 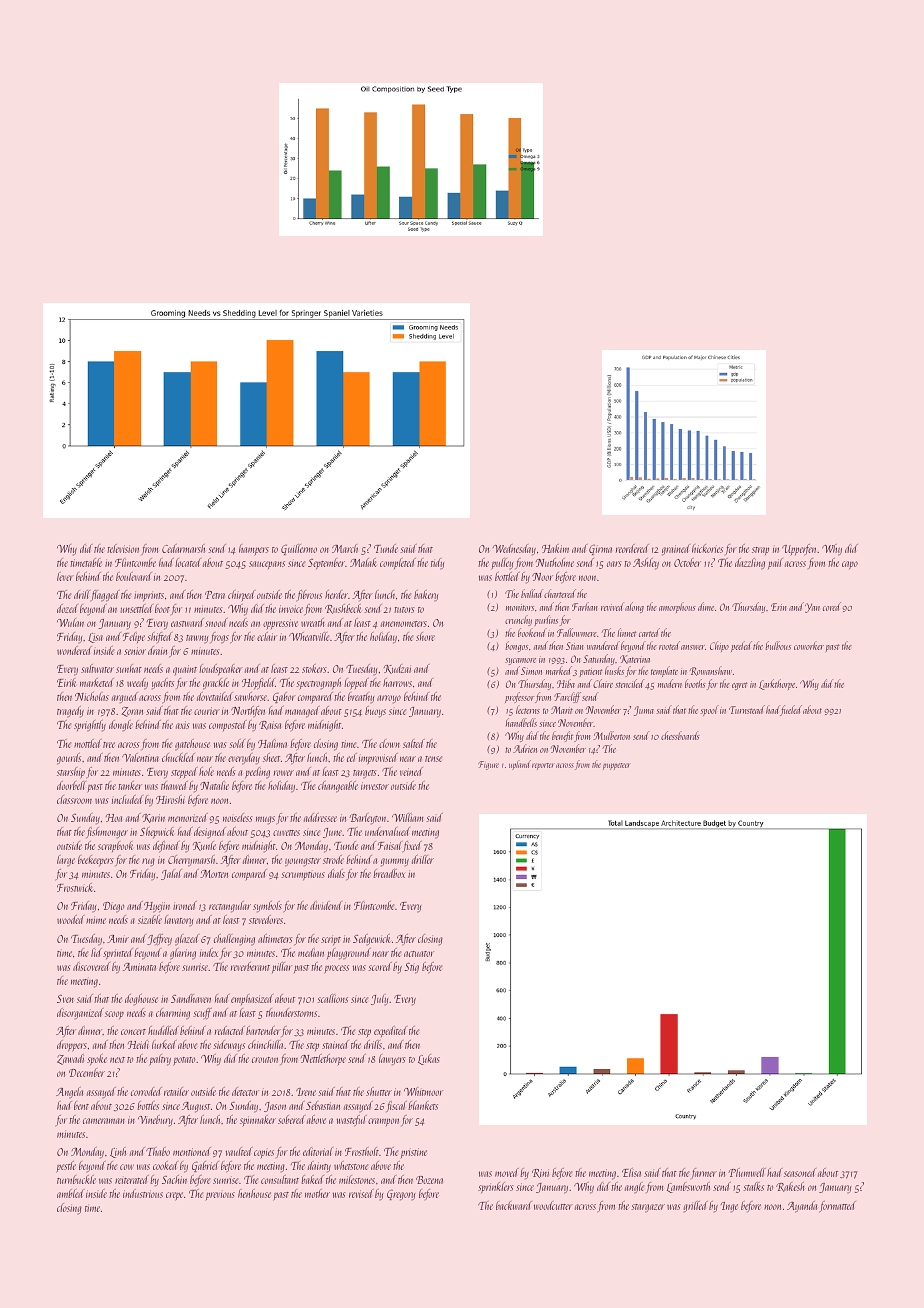 I want to click on potato, so click(x=184, y=1061).
